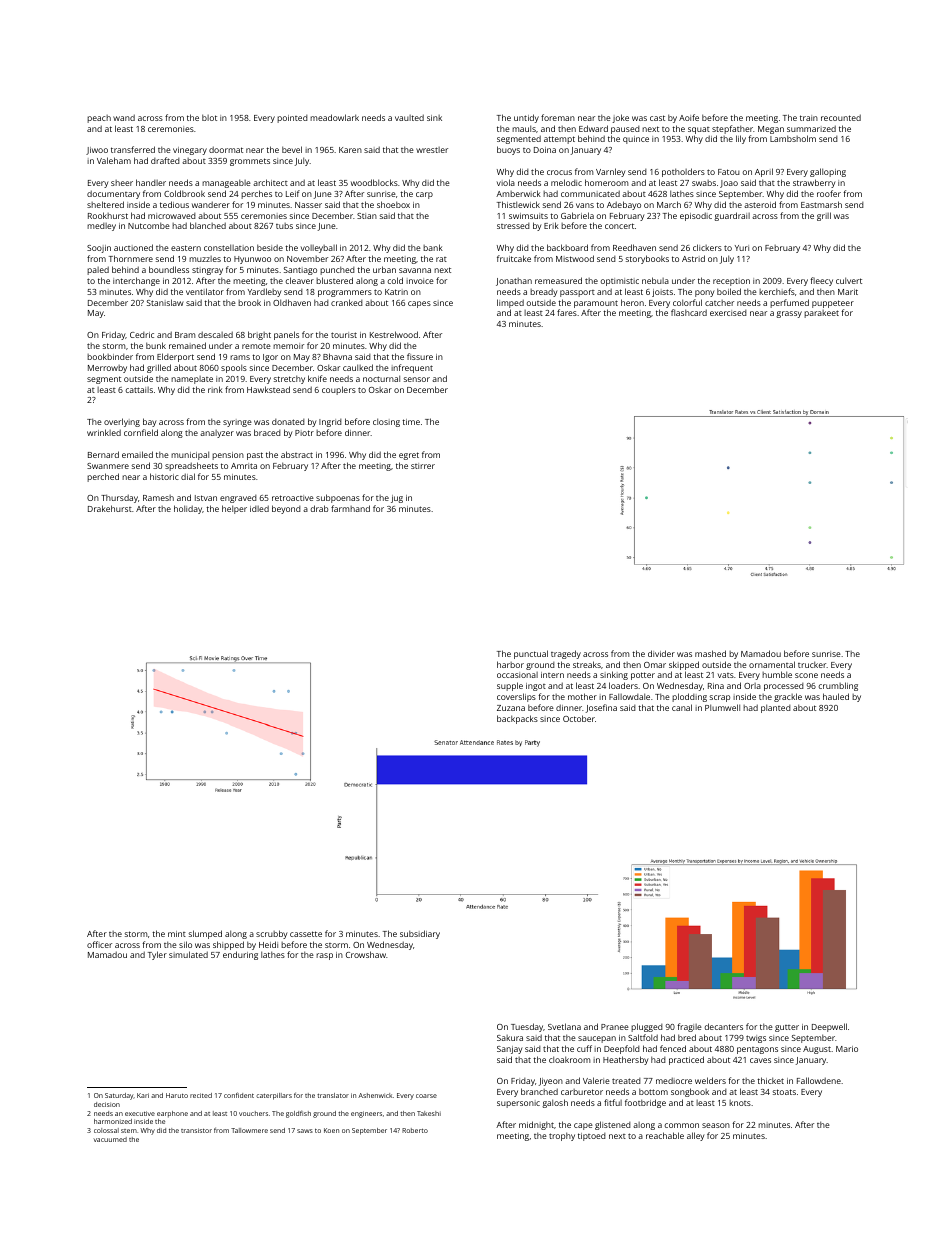  What do you see at coordinates (710, 653) in the screenshot?
I see `mashed` at bounding box center [710, 653].
